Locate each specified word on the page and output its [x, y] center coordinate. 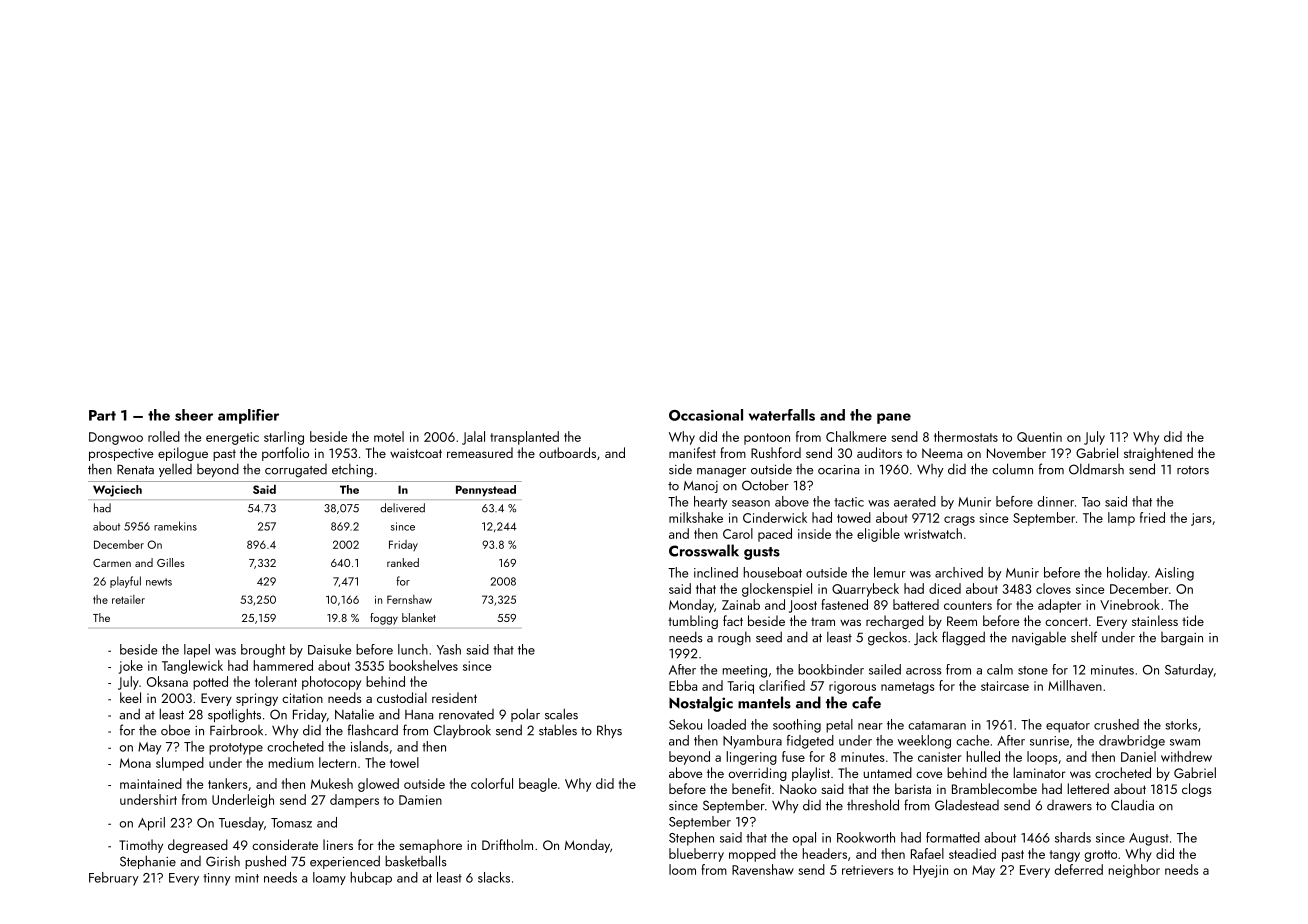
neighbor [1134, 871]
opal [804, 839]
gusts [762, 553]
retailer [128, 599]
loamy [329, 878]
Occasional [706, 415]
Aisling [1174, 574]
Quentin [1039, 437]
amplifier [248, 416]
